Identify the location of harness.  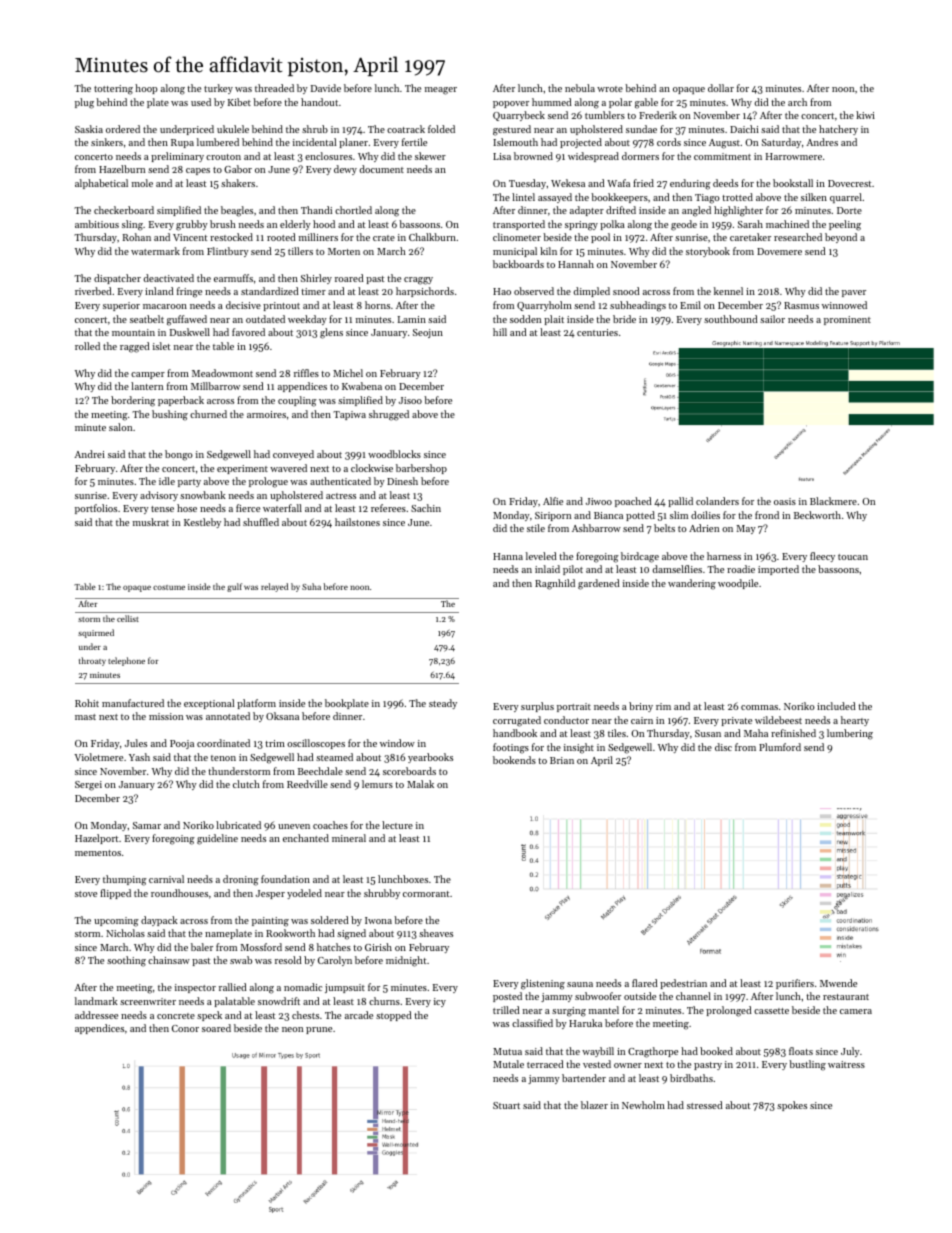
(724, 556).
